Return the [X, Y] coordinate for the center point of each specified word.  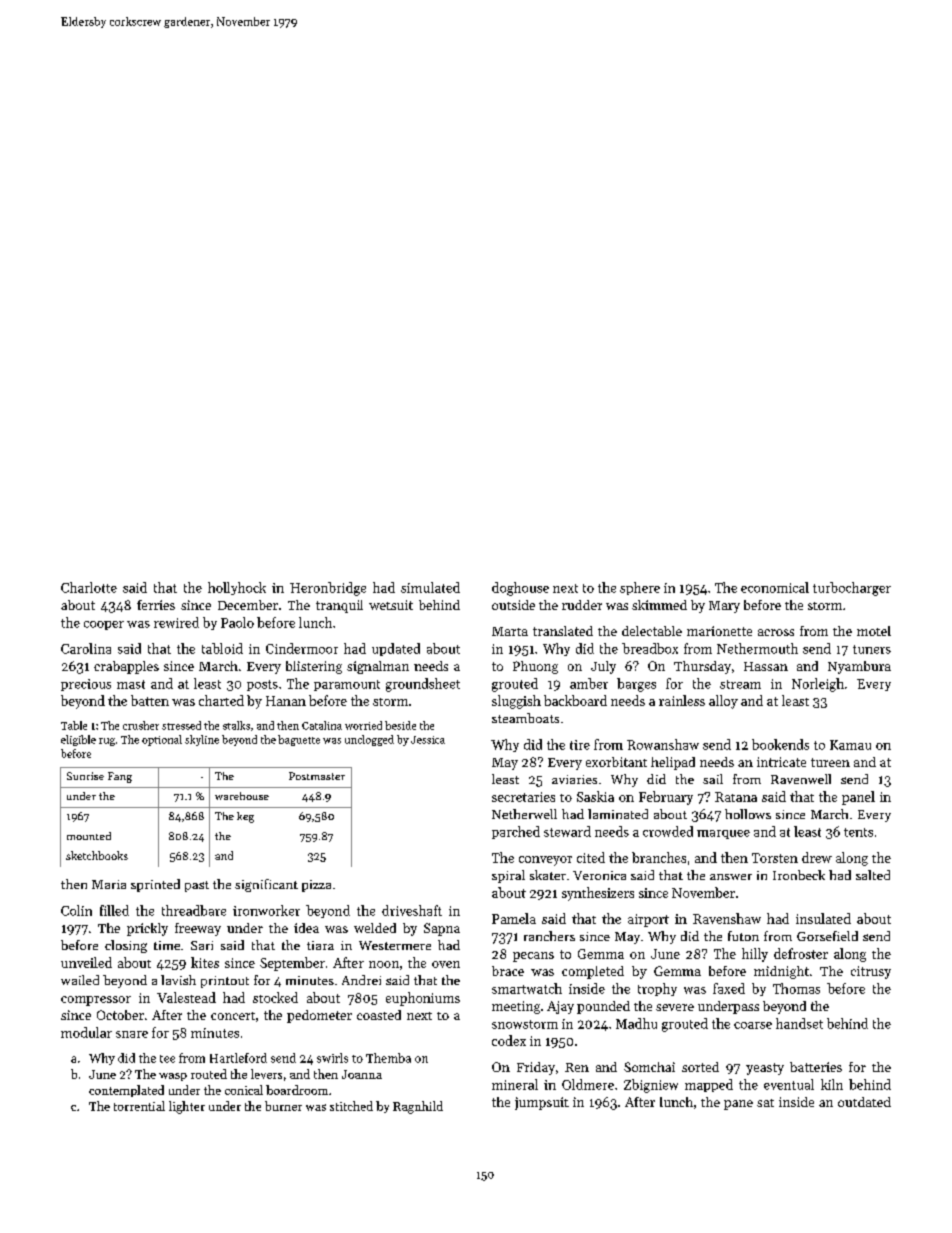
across [776, 632]
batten [150, 700]
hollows [748, 814]
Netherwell [524, 814]
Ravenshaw [727, 918]
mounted [89, 836]
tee [167, 1059]
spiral [508, 876]
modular [86, 1032]
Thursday [702, 667]
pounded [603, 1007]
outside [513, 605]
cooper [104, 625]
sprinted [155, 885]
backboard [575, 700]
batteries [816, 1067]
